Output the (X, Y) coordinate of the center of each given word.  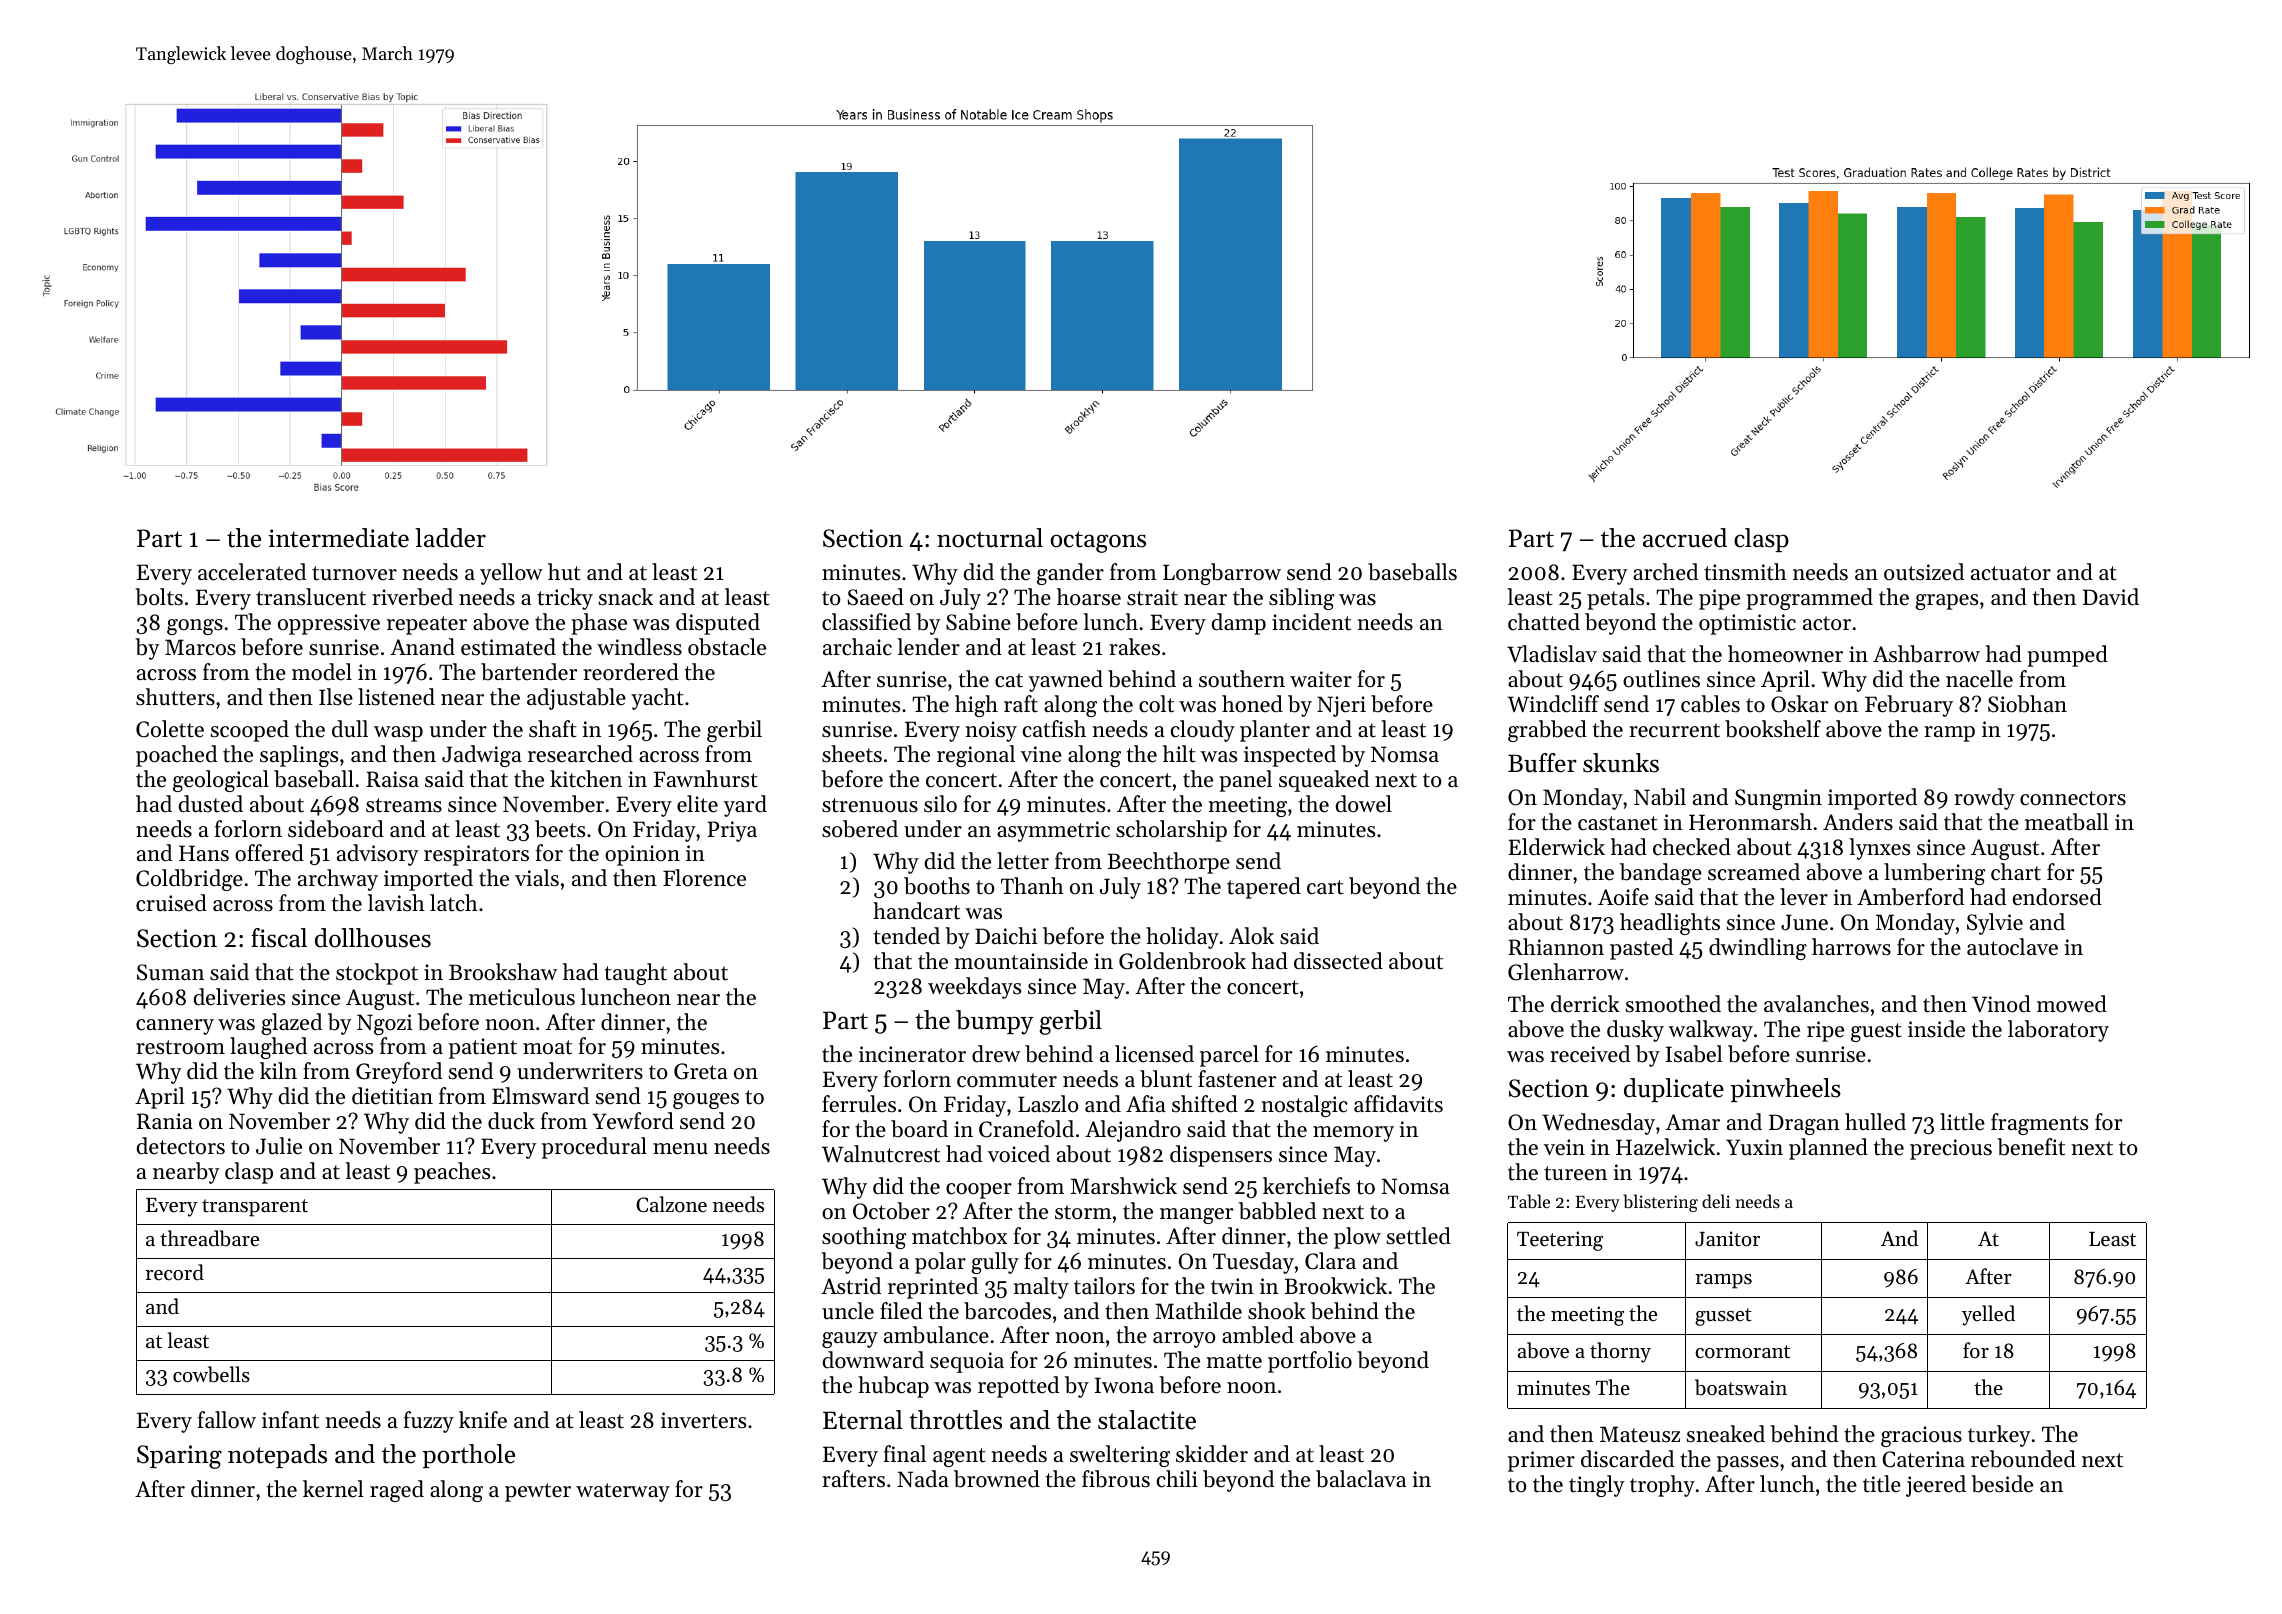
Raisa (392, 779)
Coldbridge (189, 880)
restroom (180, 1047)
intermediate (338, 538)
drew (996, 1054)
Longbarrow (1222, 574)
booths (937, 886)
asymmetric (1053, 831)
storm (1083, 1212)
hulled (1875, 1122)
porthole (468, 1456)
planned (1828, 1149)
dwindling (1758, 949)
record (174, 1272)
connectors (2073, 798)
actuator (2011, 573)
